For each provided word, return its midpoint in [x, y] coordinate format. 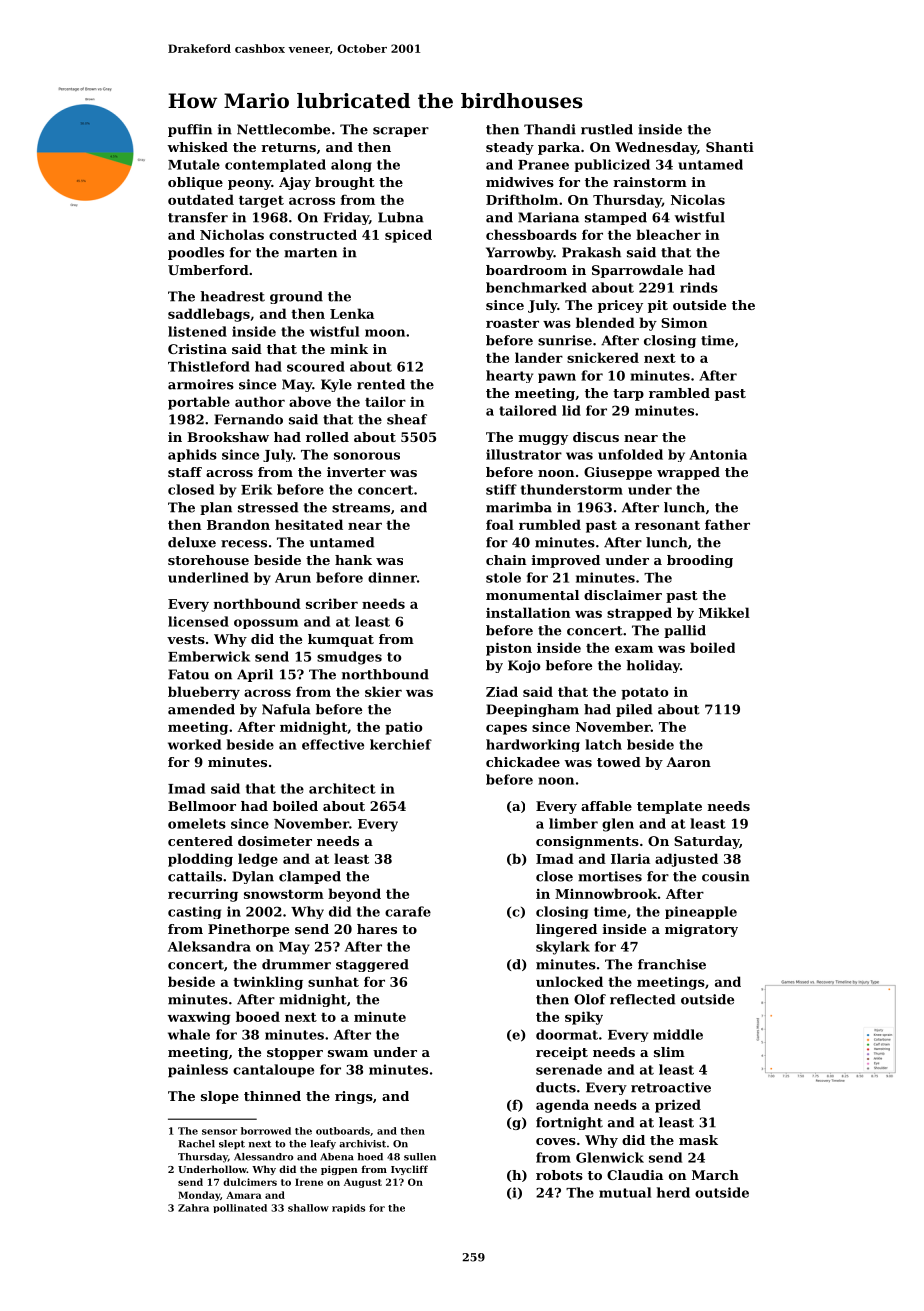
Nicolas [698, 199]
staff [185, 472]
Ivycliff [409, 1170]
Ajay [295, 183]
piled [634, 710]
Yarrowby [520, 253]
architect [342, 788]
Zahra [193, 1208]
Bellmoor [202, 806]
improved [566, 561]
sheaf [407, 419]
